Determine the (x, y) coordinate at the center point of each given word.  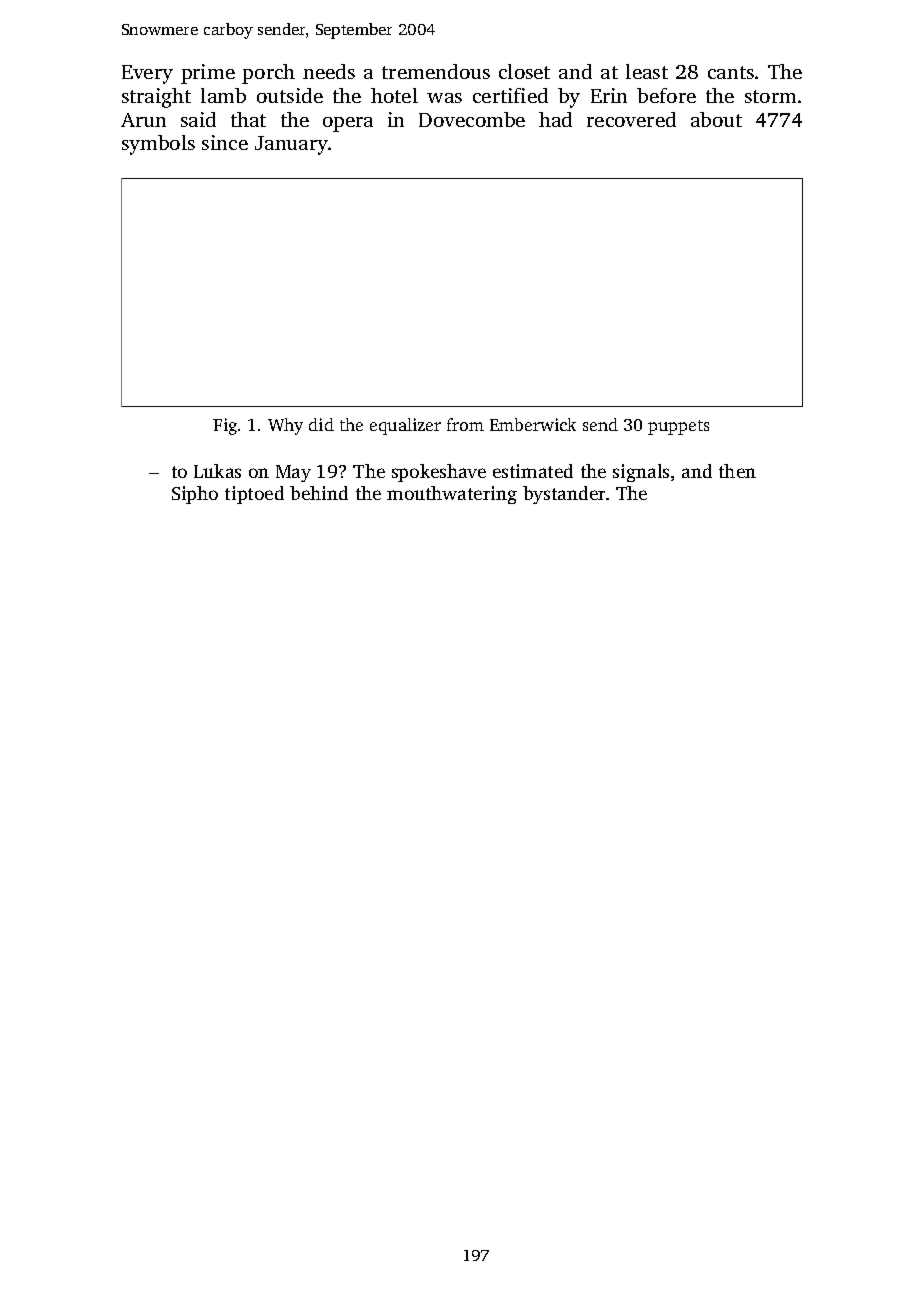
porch (268, 74)
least (647, 71)
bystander (564, 495)
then (737, 471)
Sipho (195, 495)
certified (510, 95)
